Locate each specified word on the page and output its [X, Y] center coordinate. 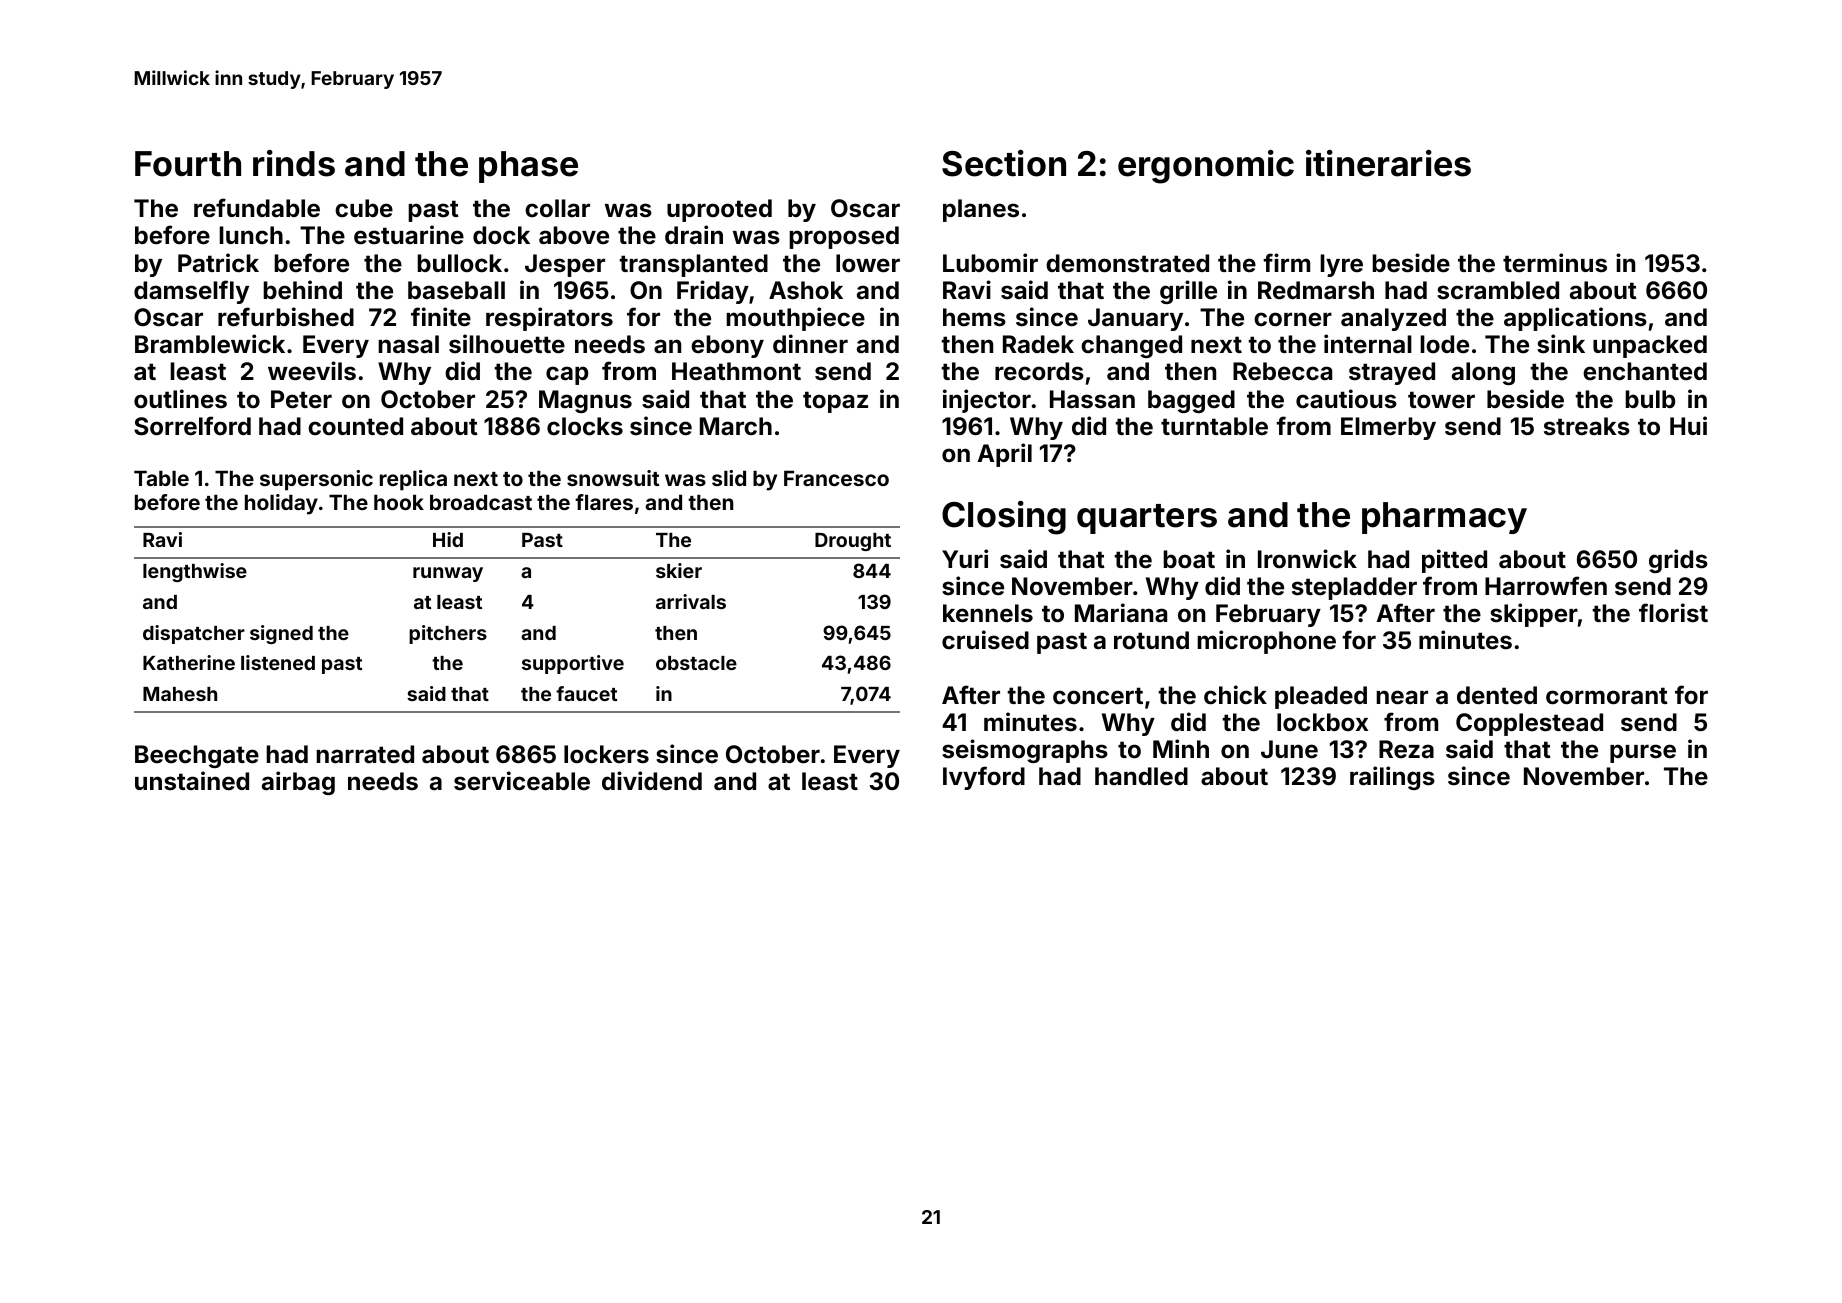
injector [987, 401]
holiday [281, 504]
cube [364, 208]
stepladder [1354, 588]
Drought [853, 541]
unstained [192, 781]
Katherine [189, 662]
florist [1673, 613]
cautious [1346, 399]
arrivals [691, 601]
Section [1004, 163]
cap [567, 375]
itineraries [1388, 163]
